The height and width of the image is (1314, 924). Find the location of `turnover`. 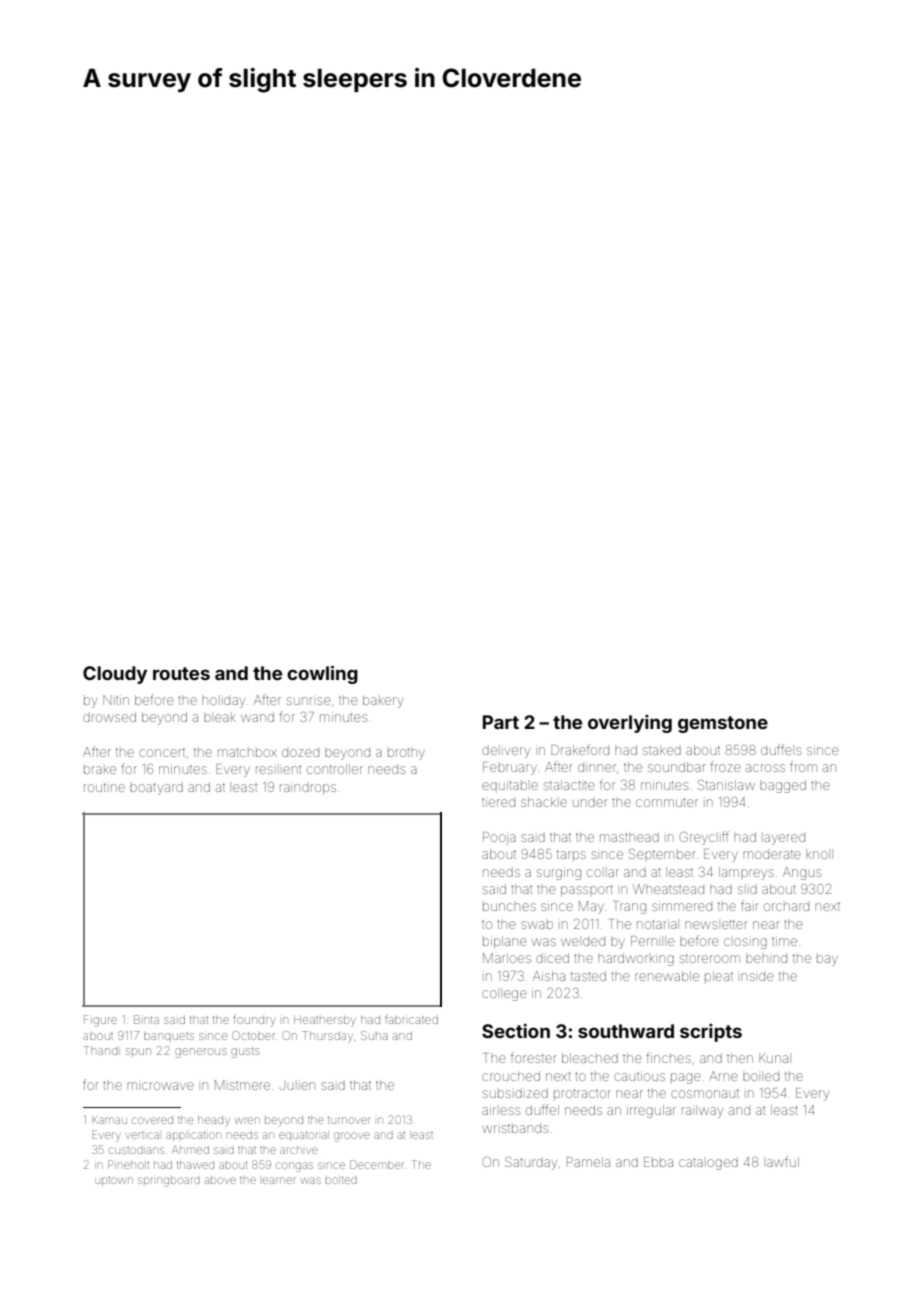

turnover is located at coordinates (348, 1120).
